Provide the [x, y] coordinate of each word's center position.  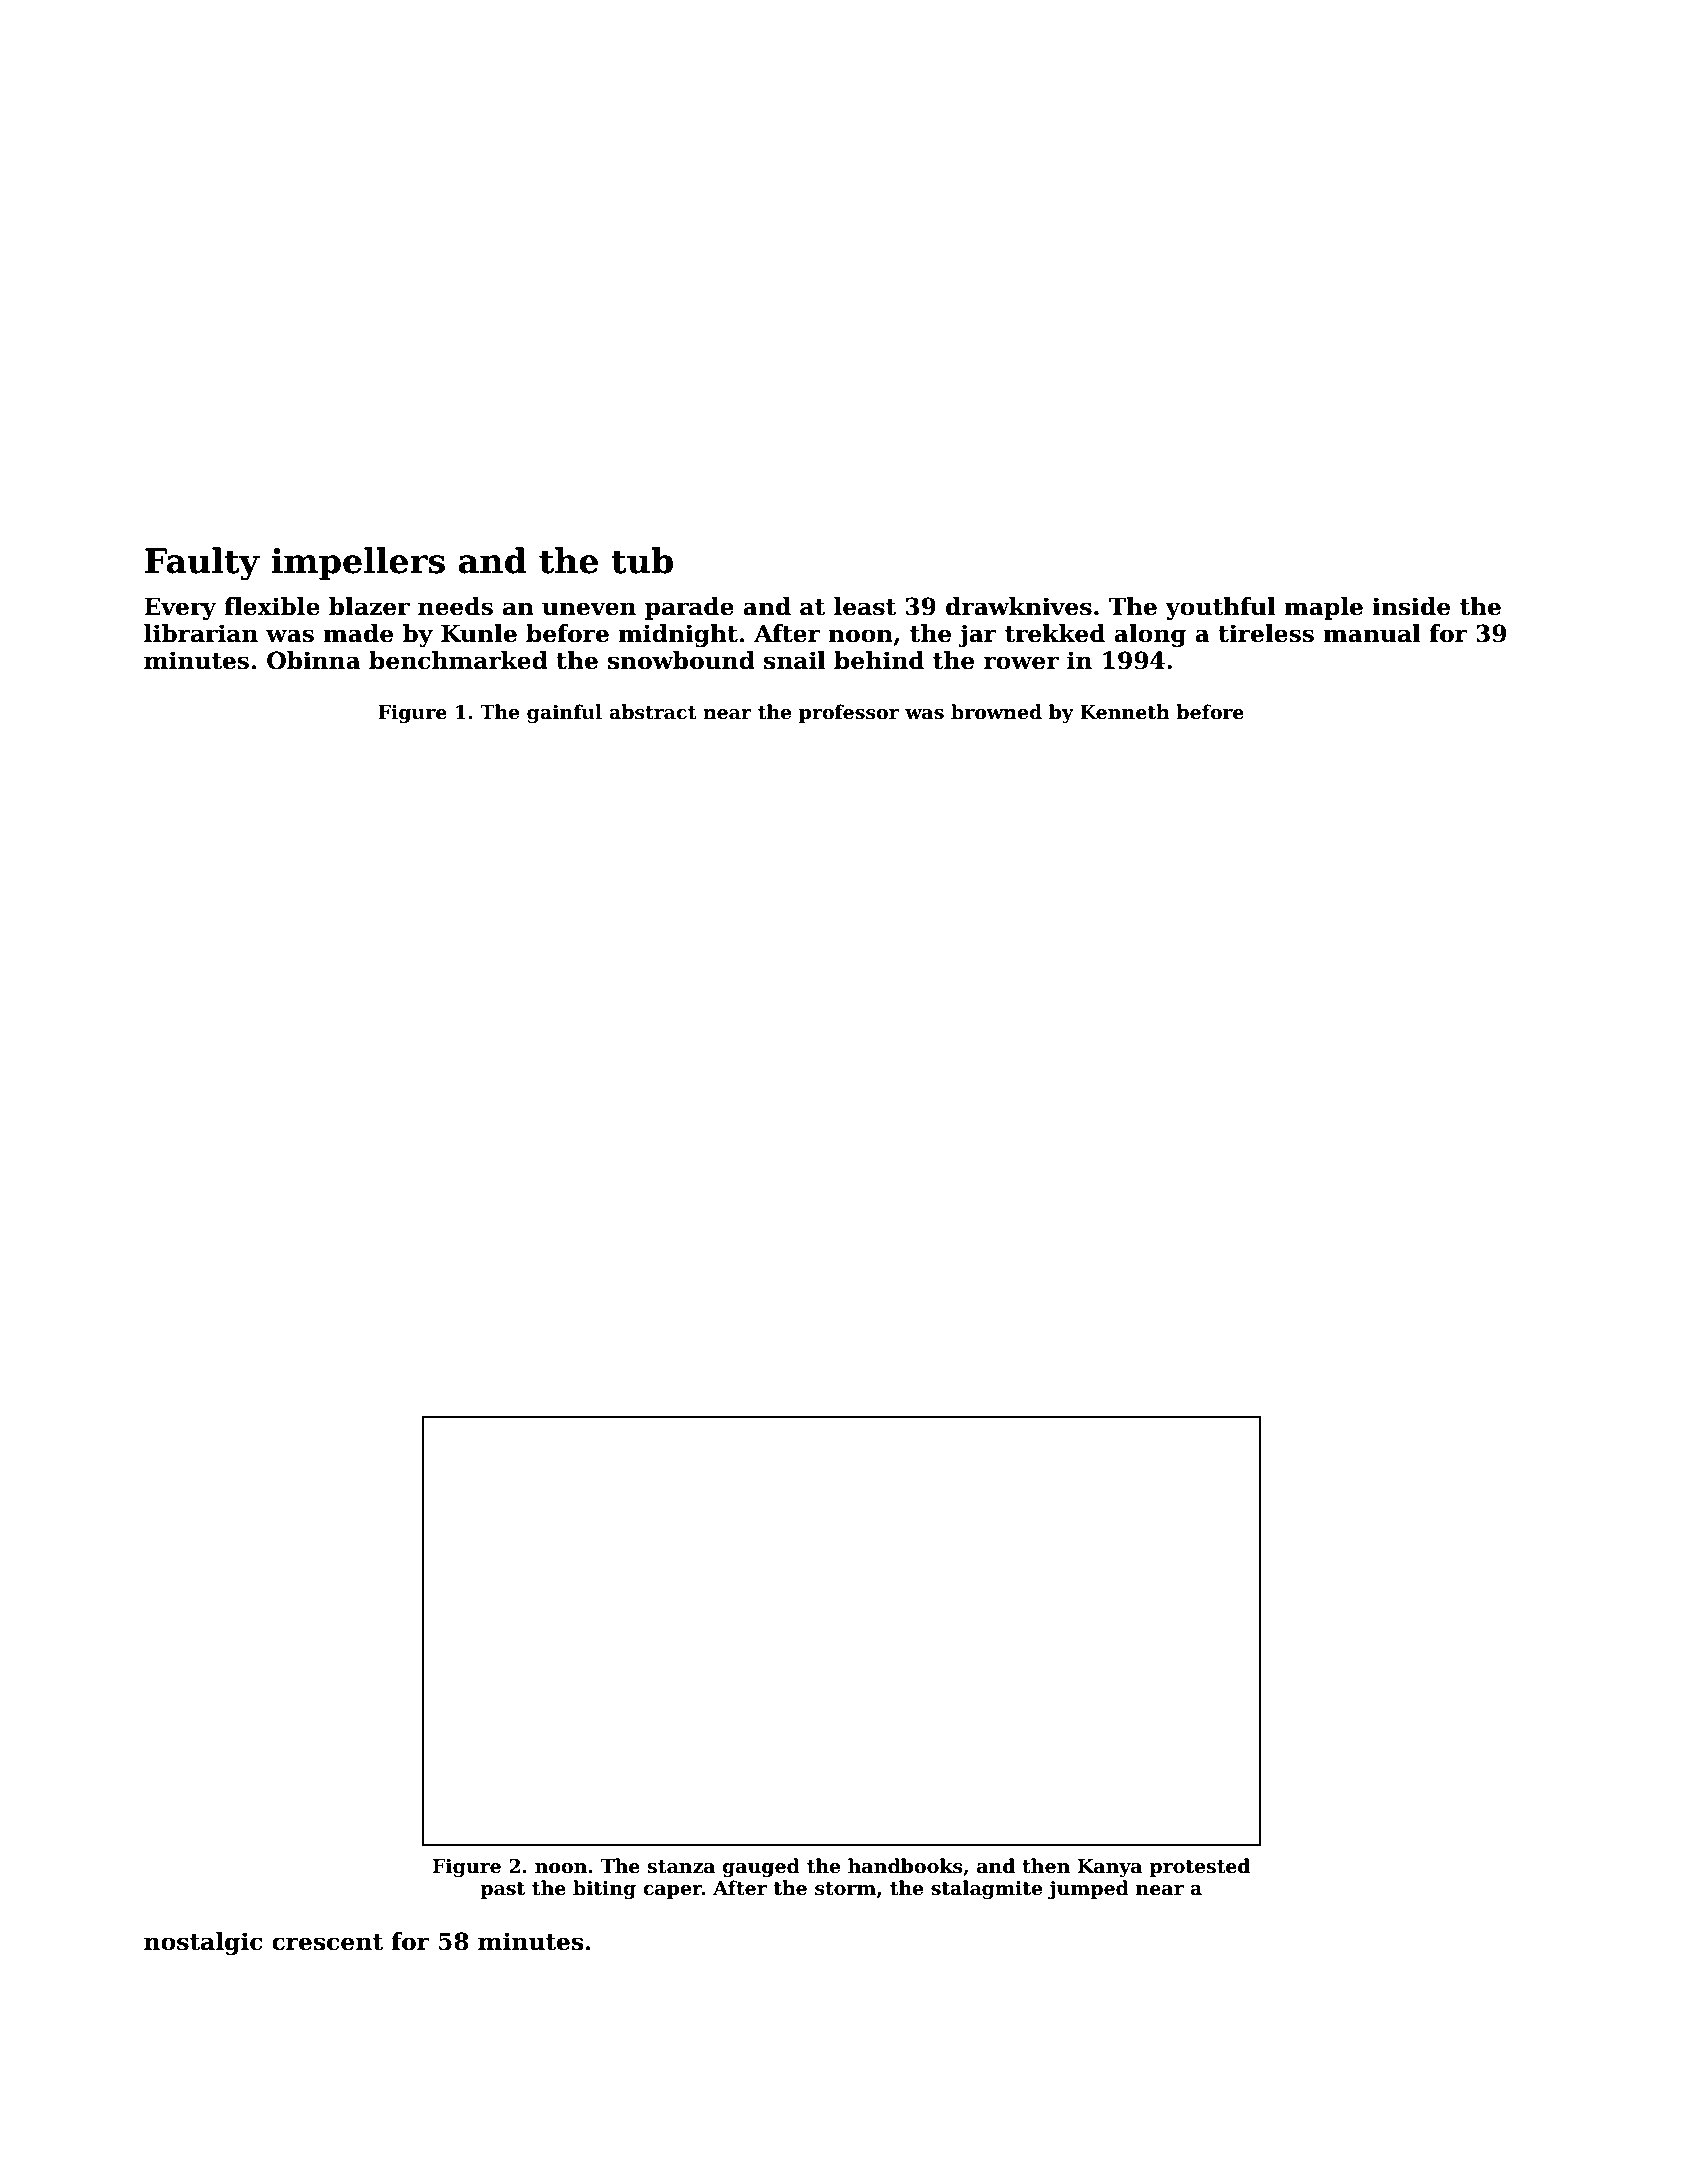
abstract [652, 712]
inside [1411, 606]
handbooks [905, 1866]
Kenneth [1125, 712]
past [502, 1890]
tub [642, 560]
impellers [358, 563]
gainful [564, 713]
